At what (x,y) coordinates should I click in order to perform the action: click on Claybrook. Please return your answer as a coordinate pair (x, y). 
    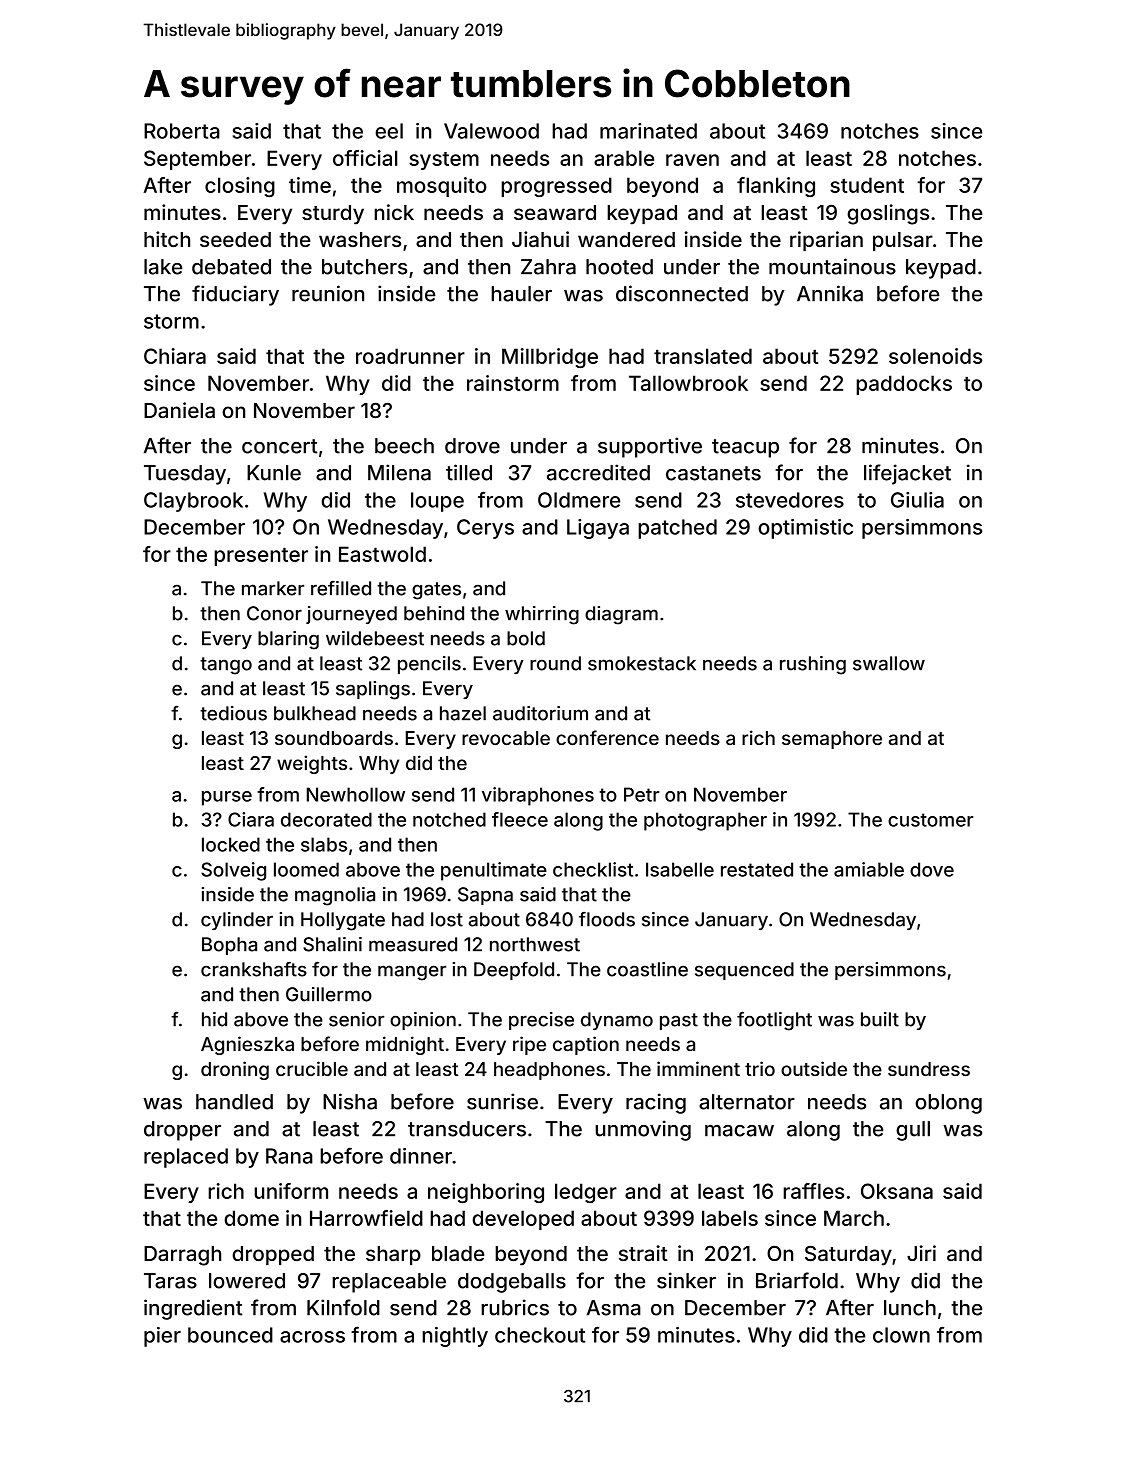
    Looking at the image, I should click on (193, 502).
